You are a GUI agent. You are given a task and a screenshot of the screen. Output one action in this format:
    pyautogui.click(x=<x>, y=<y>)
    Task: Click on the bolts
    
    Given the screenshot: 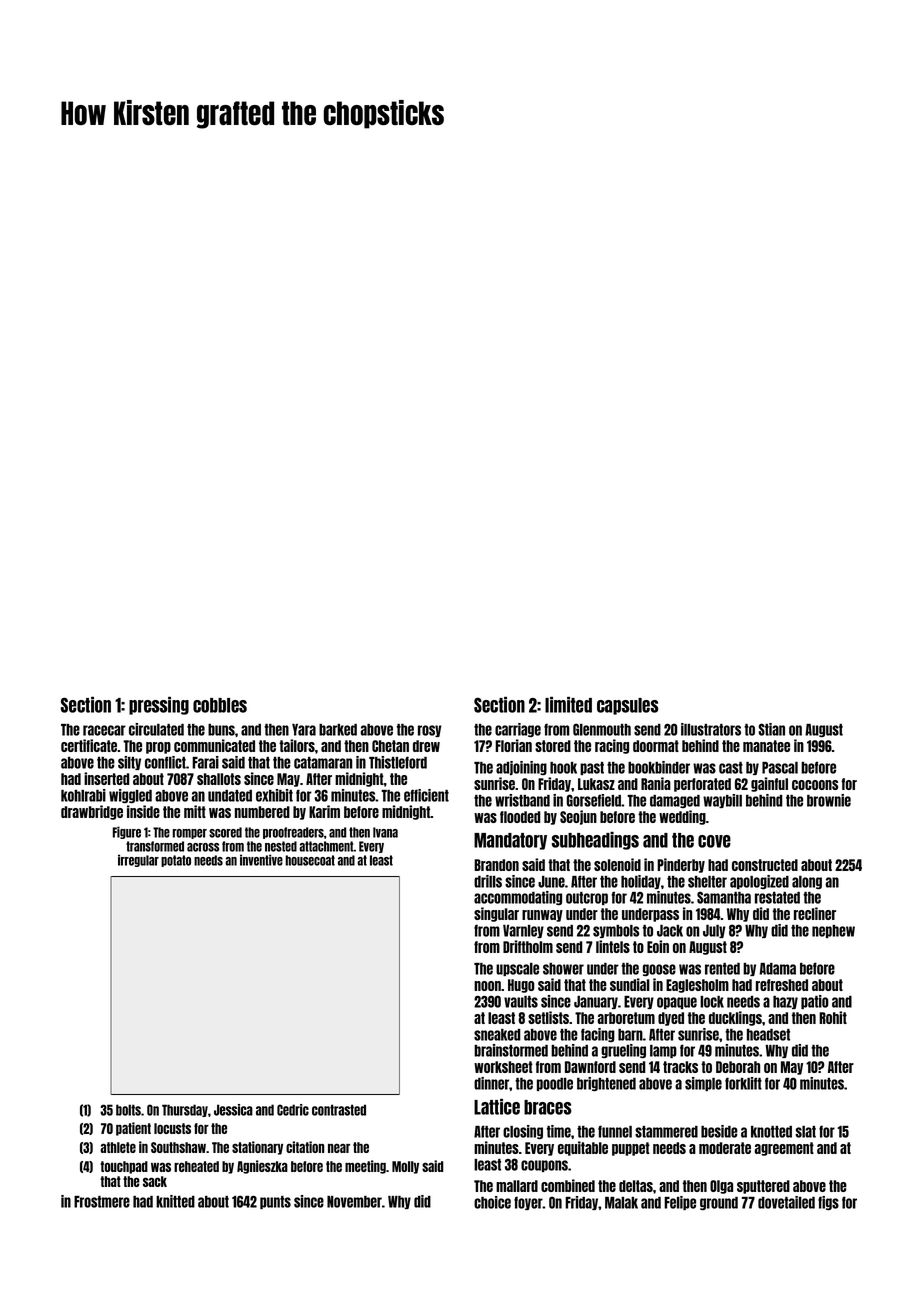 What is the action you would take?
    pyautogui.click(x=128, y=1110)
